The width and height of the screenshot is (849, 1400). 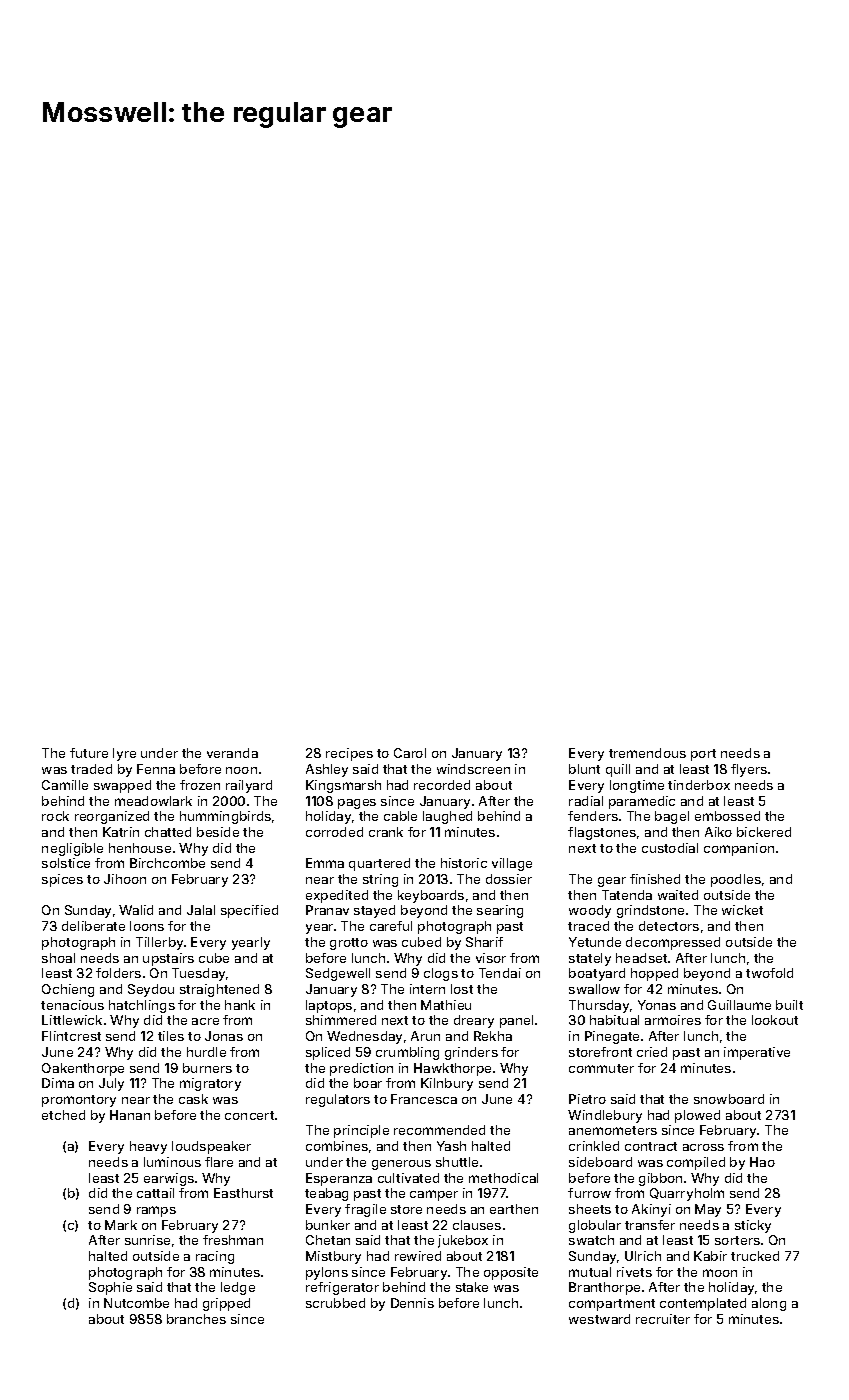 I want to click on Wednesday, so click(x=364, y=1037).
